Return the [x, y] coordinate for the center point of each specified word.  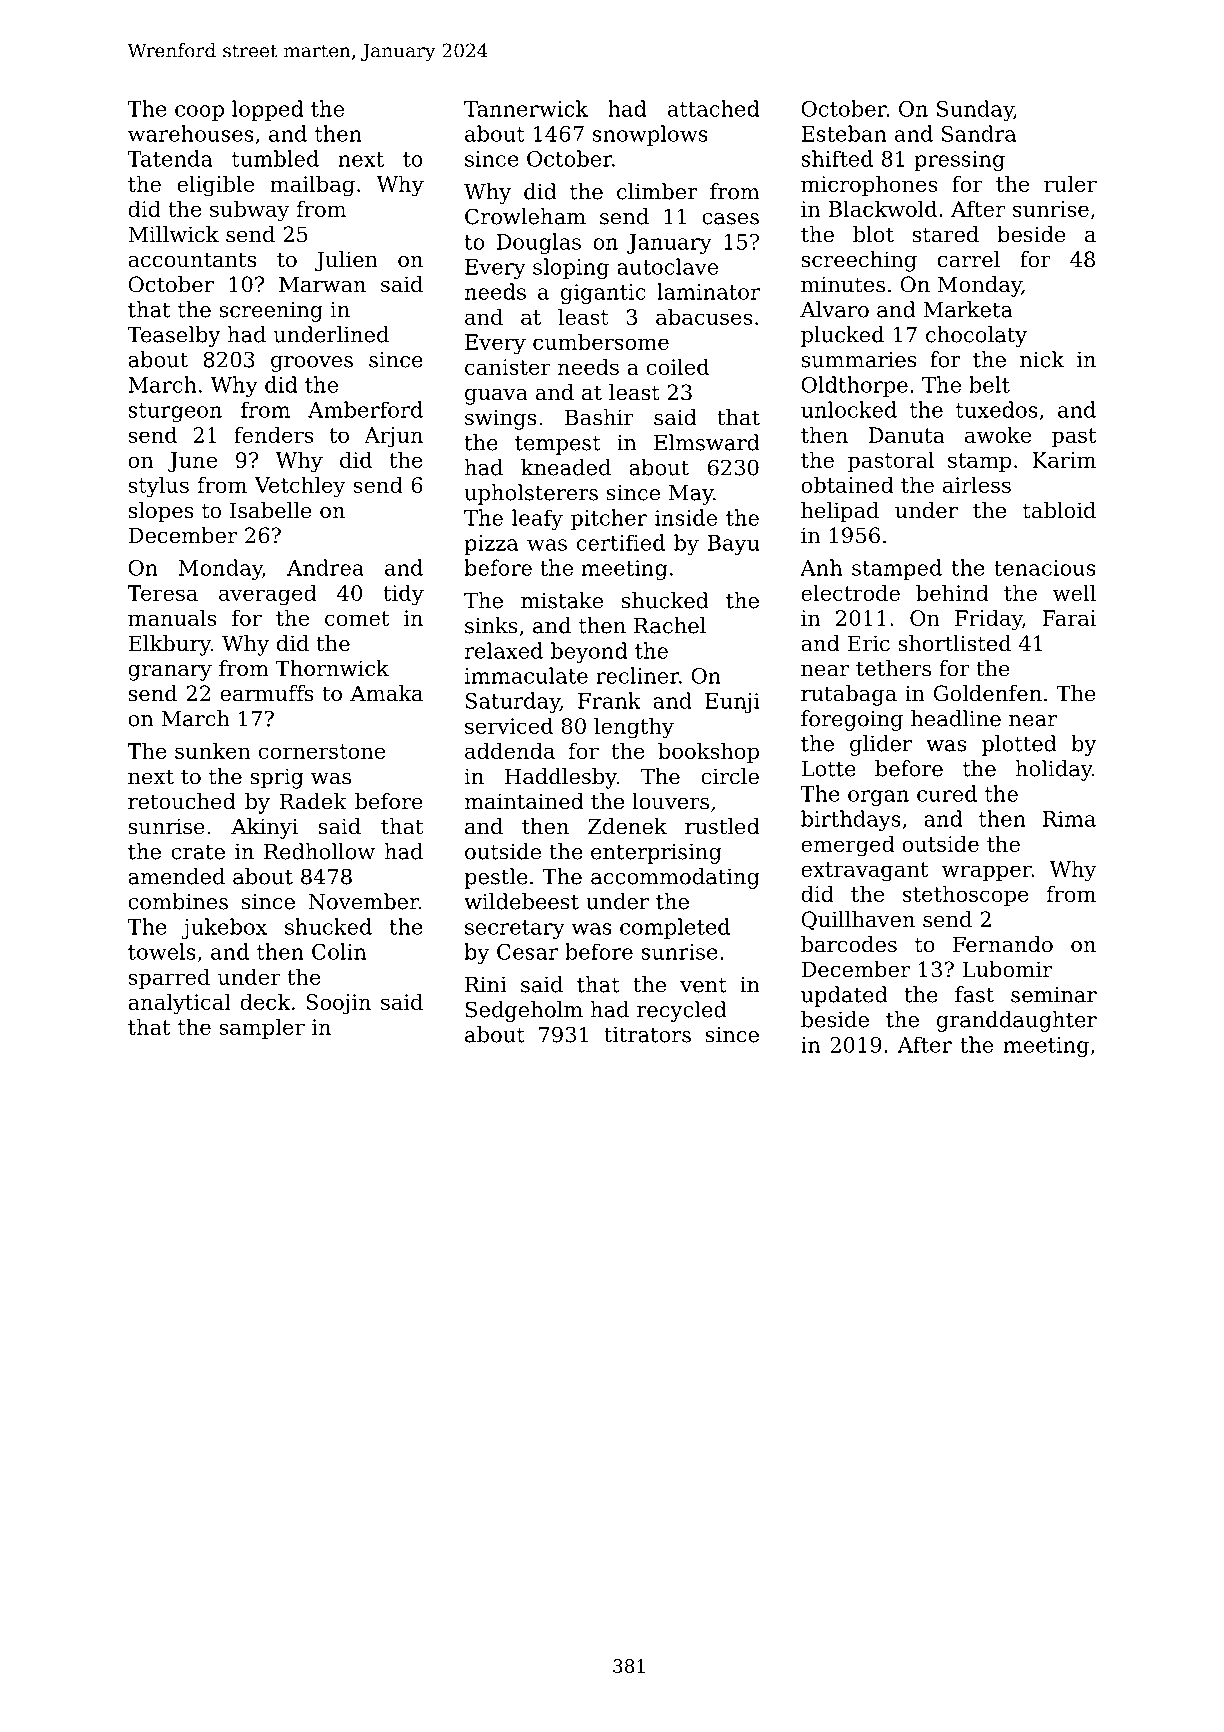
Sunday [975, 110]
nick [1042, 359]
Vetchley [299, 487]
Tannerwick [526, 108]
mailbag [312, 186]
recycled [681, 1011]
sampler [262, 1028]
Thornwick [332, 668]
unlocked [849, 409]
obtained [847, 484]
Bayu [733, 545]
